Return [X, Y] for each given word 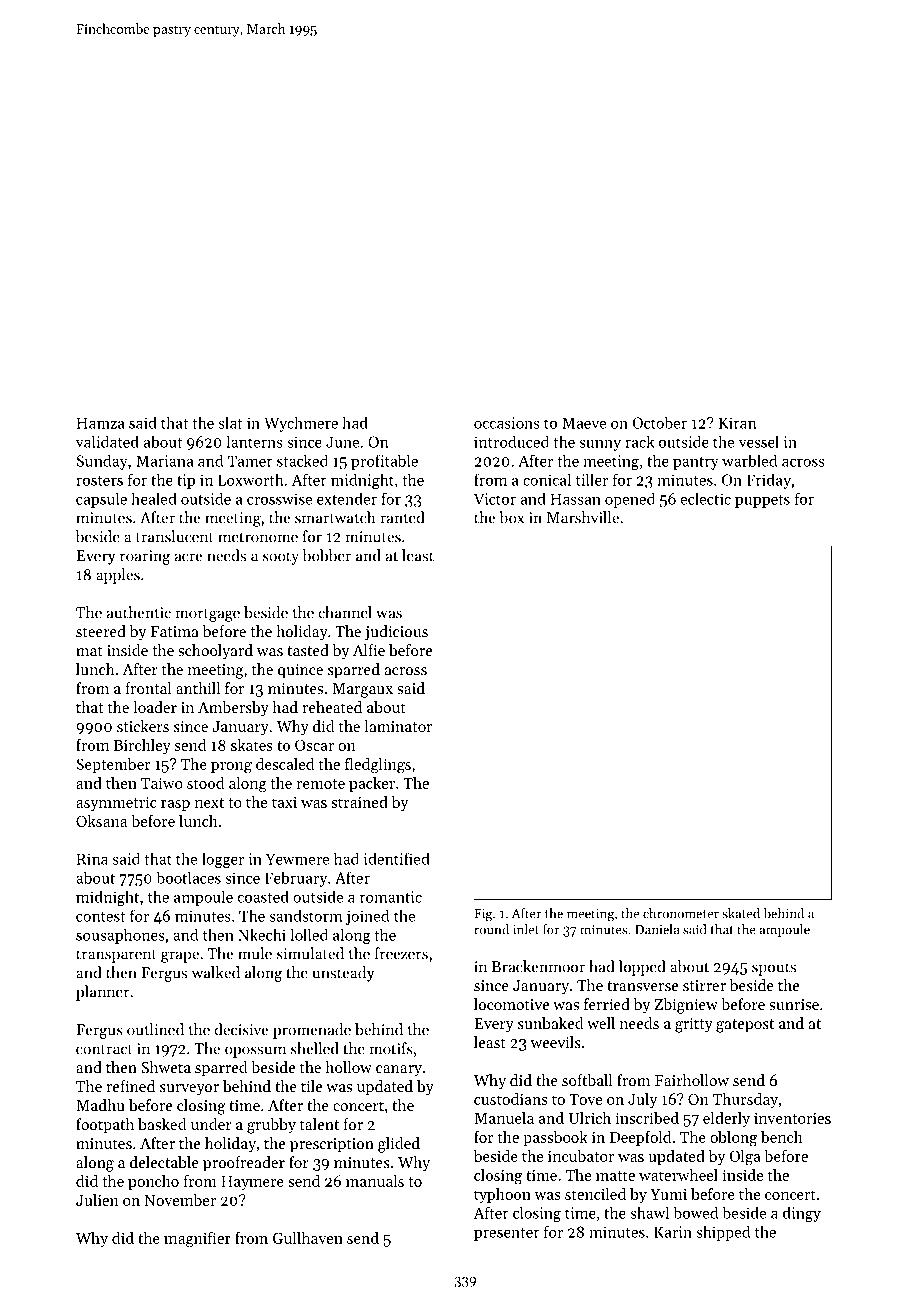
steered [101, 631]
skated [741, 913]
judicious [396, 633]
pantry [696, 463]
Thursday [745, 1100]
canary [399, 1071]
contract [104, 1050]
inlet [526, 929]
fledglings [378, 766]
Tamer [250, 461]
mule [255, 953]
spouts [774, 969]
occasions [507, 423]
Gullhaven [308, 1238]
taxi [284, 802]
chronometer [681, 913]
